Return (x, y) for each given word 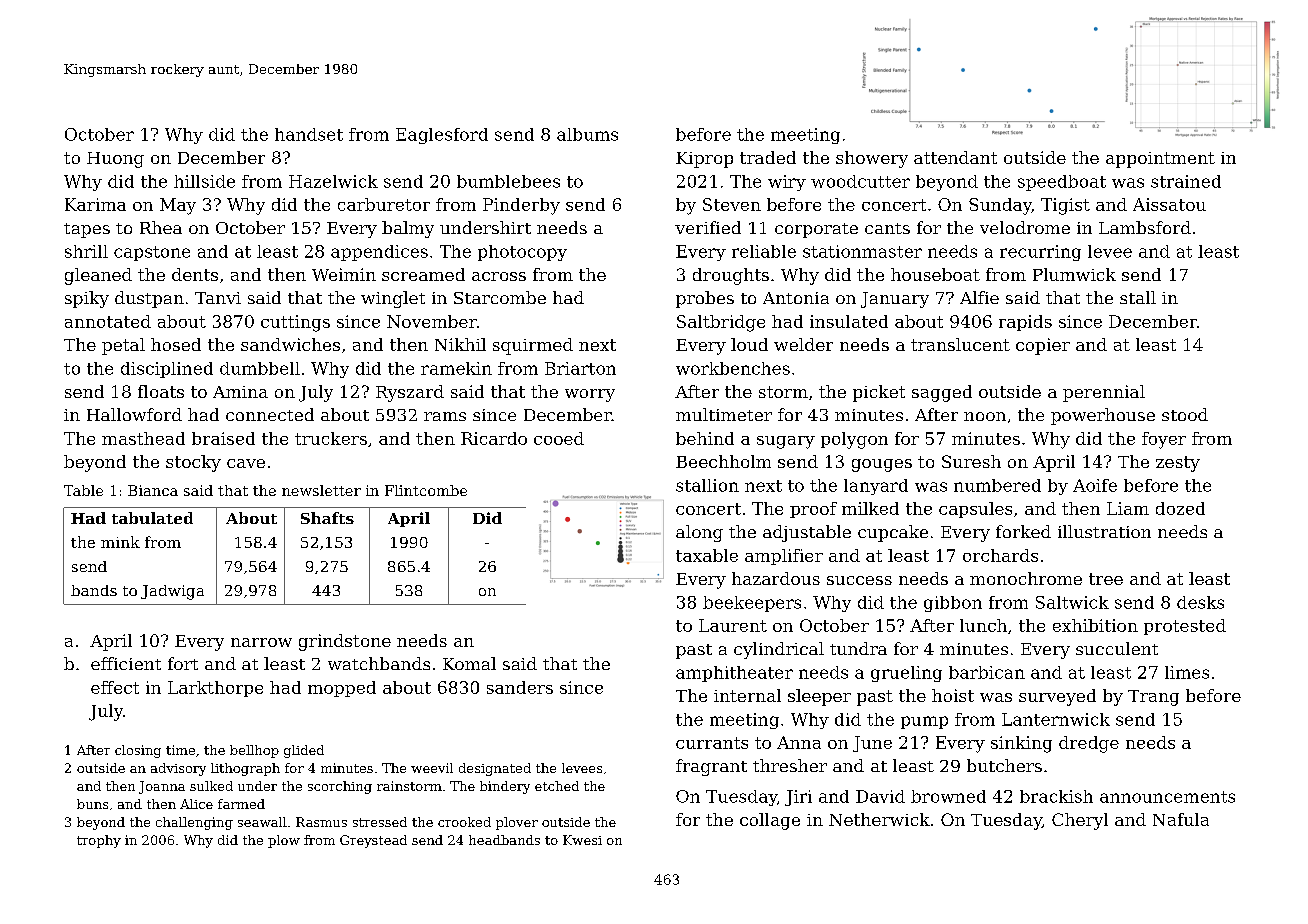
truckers (331, 438)
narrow (261, 642)
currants (712, 743)
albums (587, 134)
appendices (379, 253)
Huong (115, 160)
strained (1186, 181)
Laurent (733, 625)
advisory (178, 769)
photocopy (522, 253)
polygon (854, 440)
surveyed (1057, 697)
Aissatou (1169, 204)
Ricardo (494, 438)
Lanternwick (1056, 719)
